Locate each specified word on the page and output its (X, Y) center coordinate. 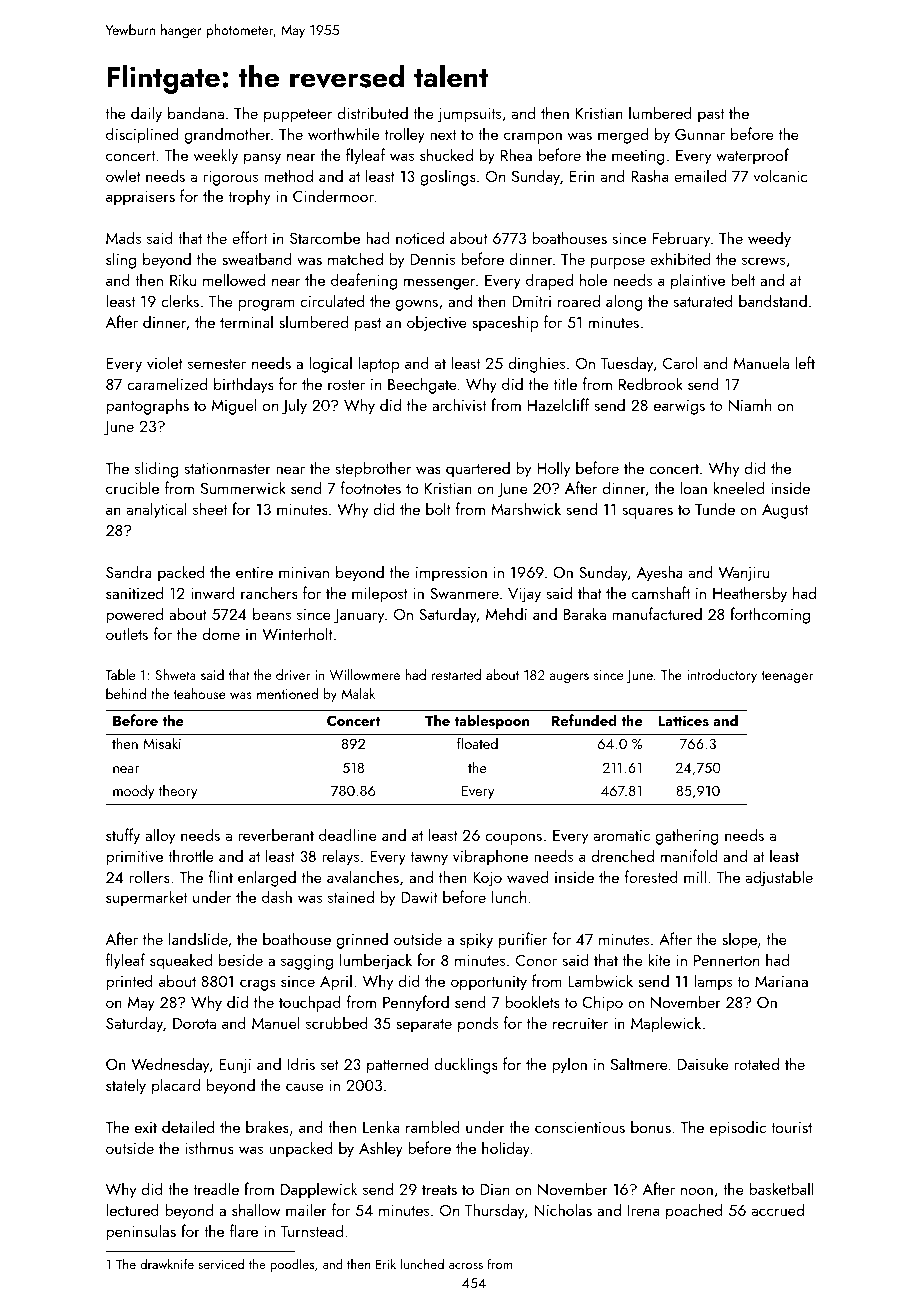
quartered (478, 469)
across (466, 1266)
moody (133, 791)
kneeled (739, 487)
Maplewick (666, 1024)
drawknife (167, 1263)
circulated (332, 300)
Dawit (419, 897)
